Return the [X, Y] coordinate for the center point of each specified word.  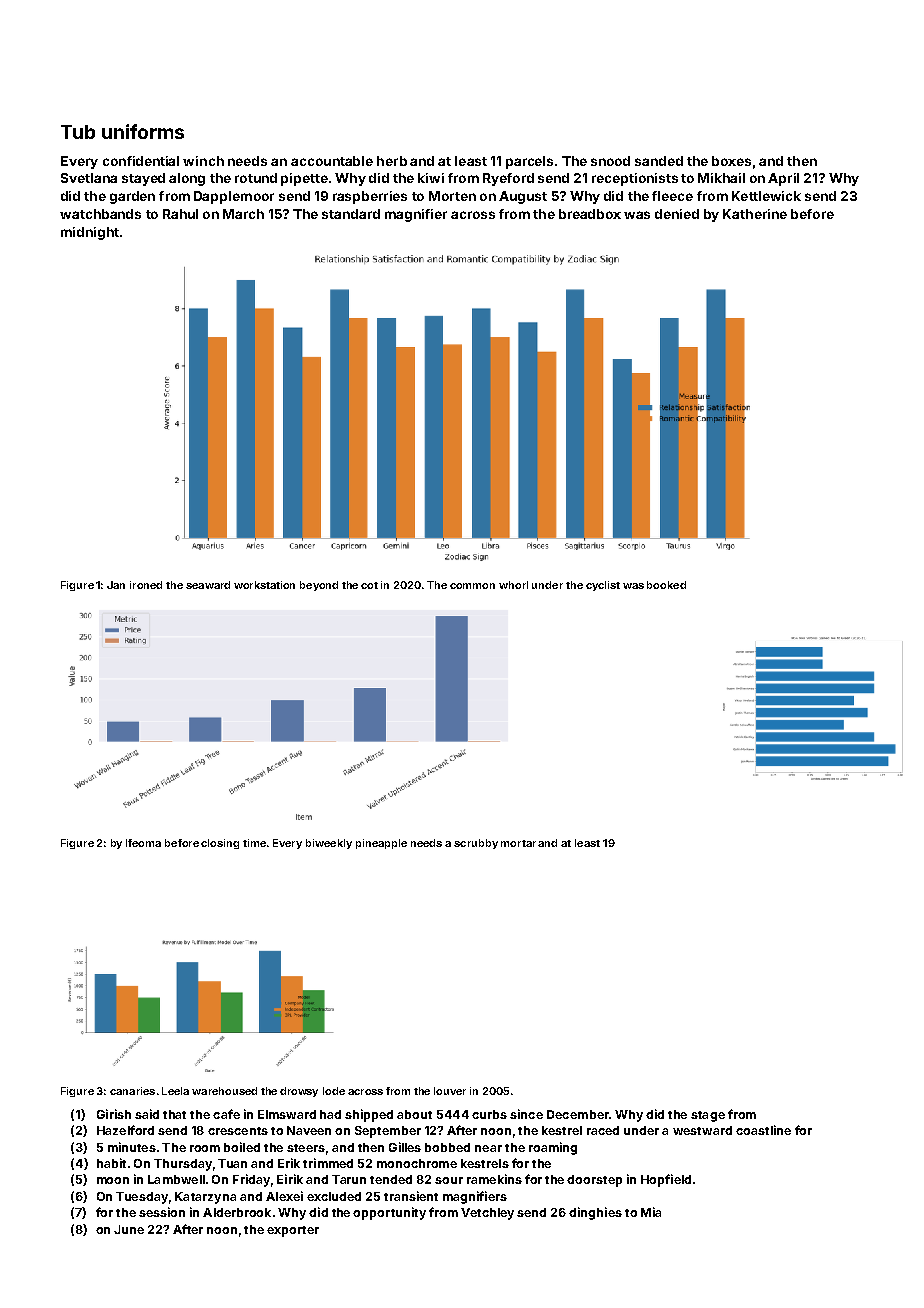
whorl [513, 585]
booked [666, 585]
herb [392, 161]
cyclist [603, 586]
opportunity [389, 1213]
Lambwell [176, 1179]
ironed [146, 585]
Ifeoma [143, 843]
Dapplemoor [234, 197]
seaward [208, 585]
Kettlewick [766, 196]
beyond [319, 586]
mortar [518, 843]
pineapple [381, 844]
